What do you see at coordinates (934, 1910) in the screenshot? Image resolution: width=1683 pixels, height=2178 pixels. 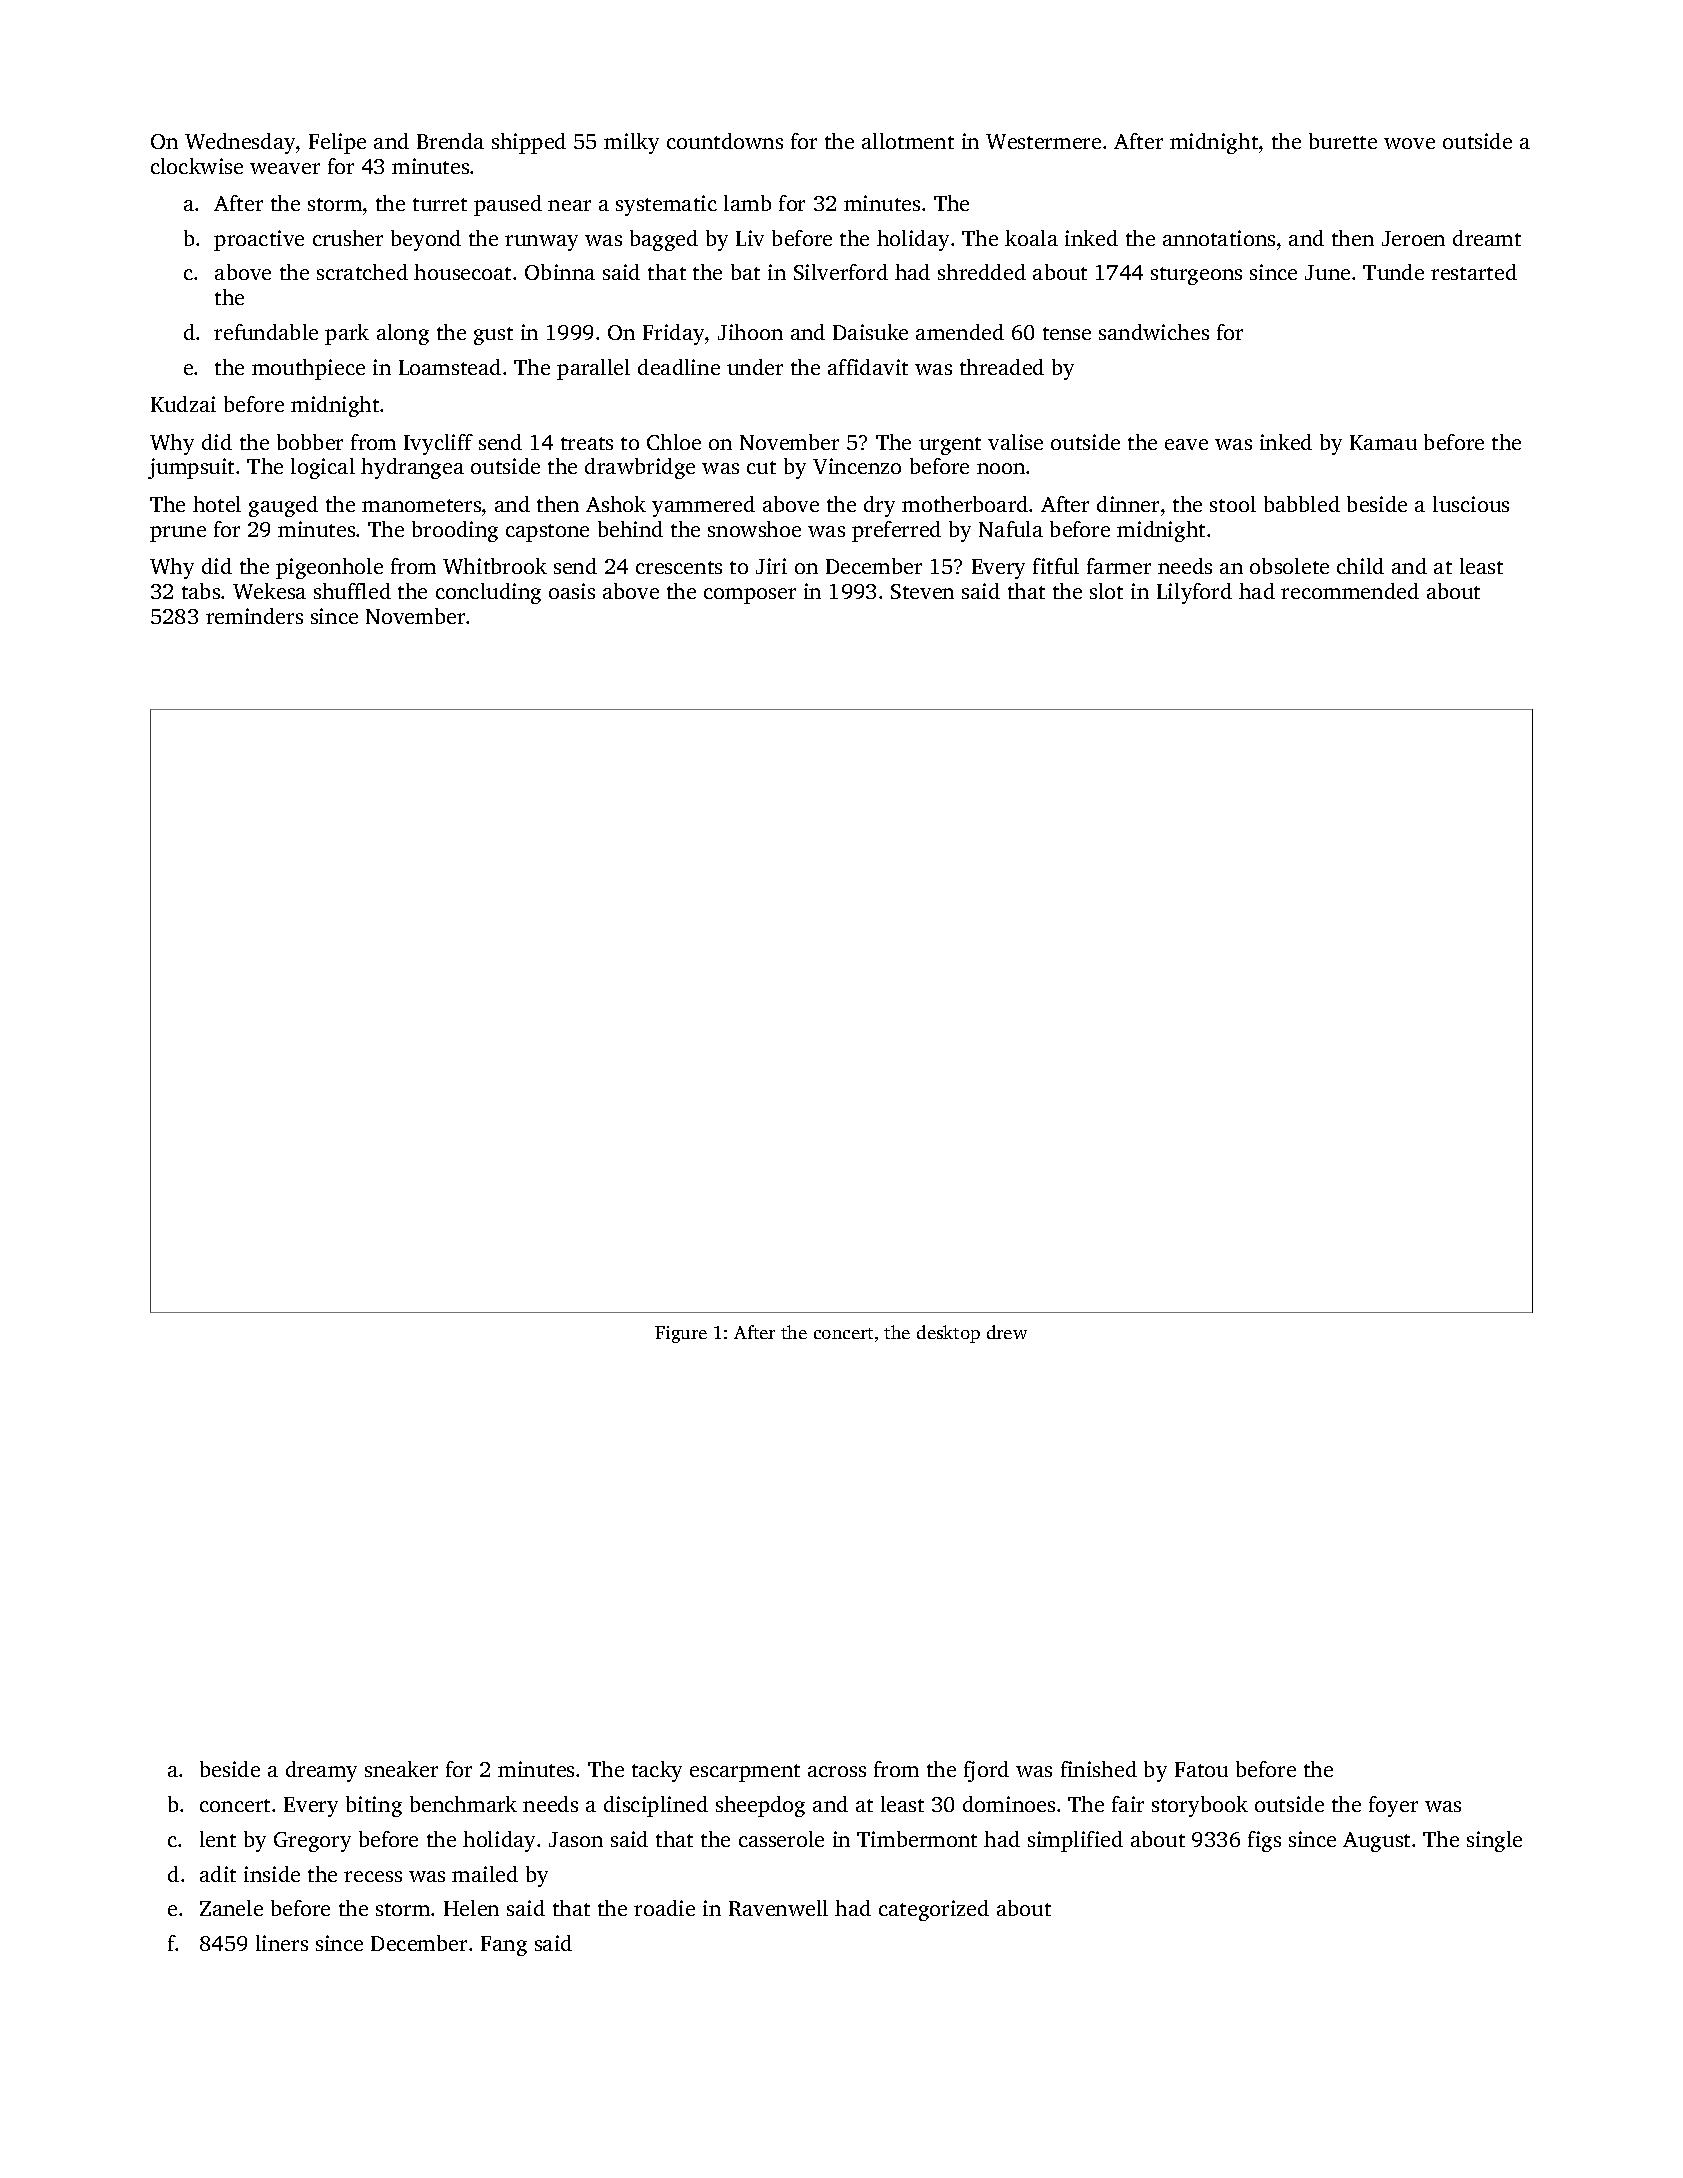 I see `categorized` at bounding box center [934, 1910].
